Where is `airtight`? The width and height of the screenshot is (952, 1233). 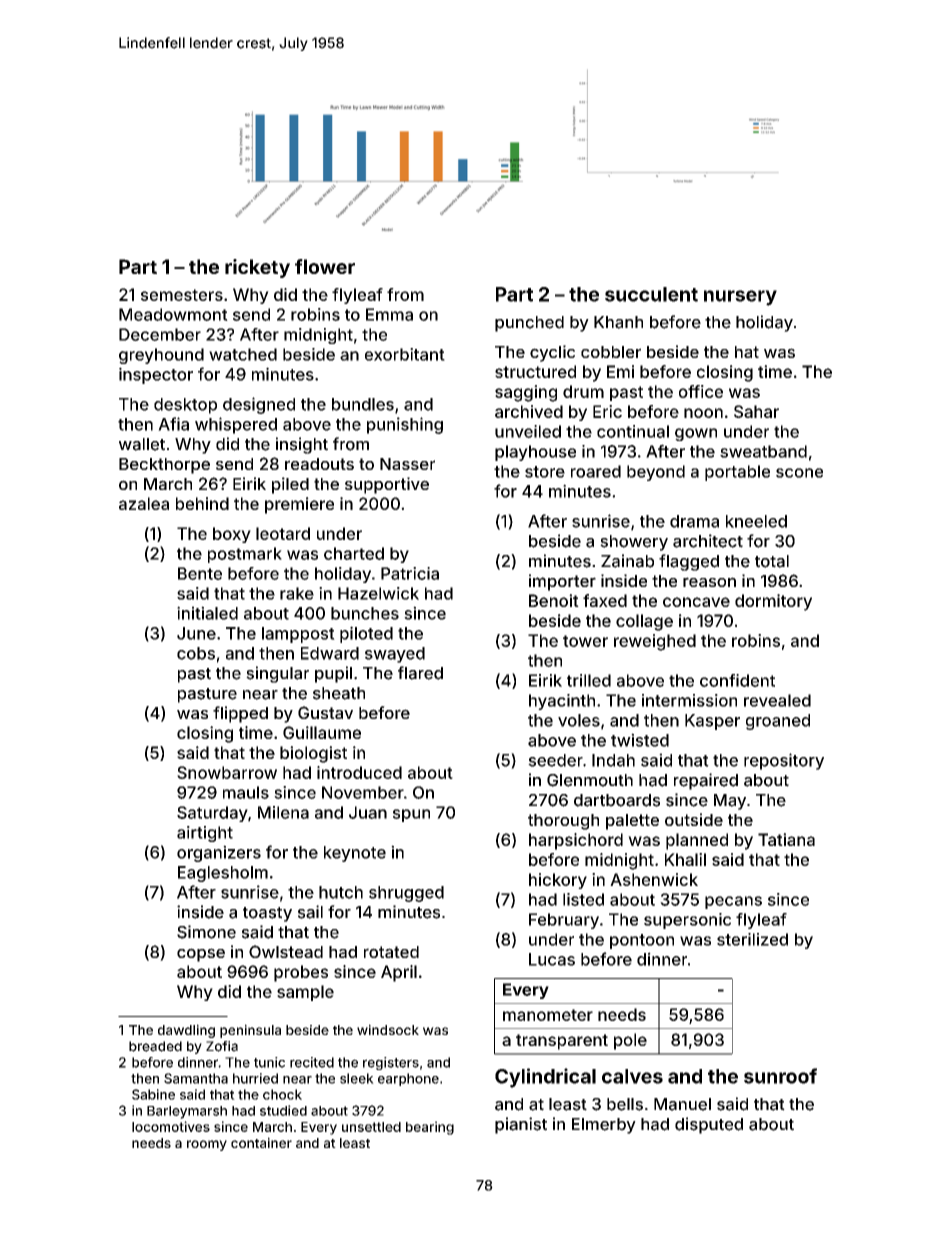 airtight is located at coordinates (205, 834).
